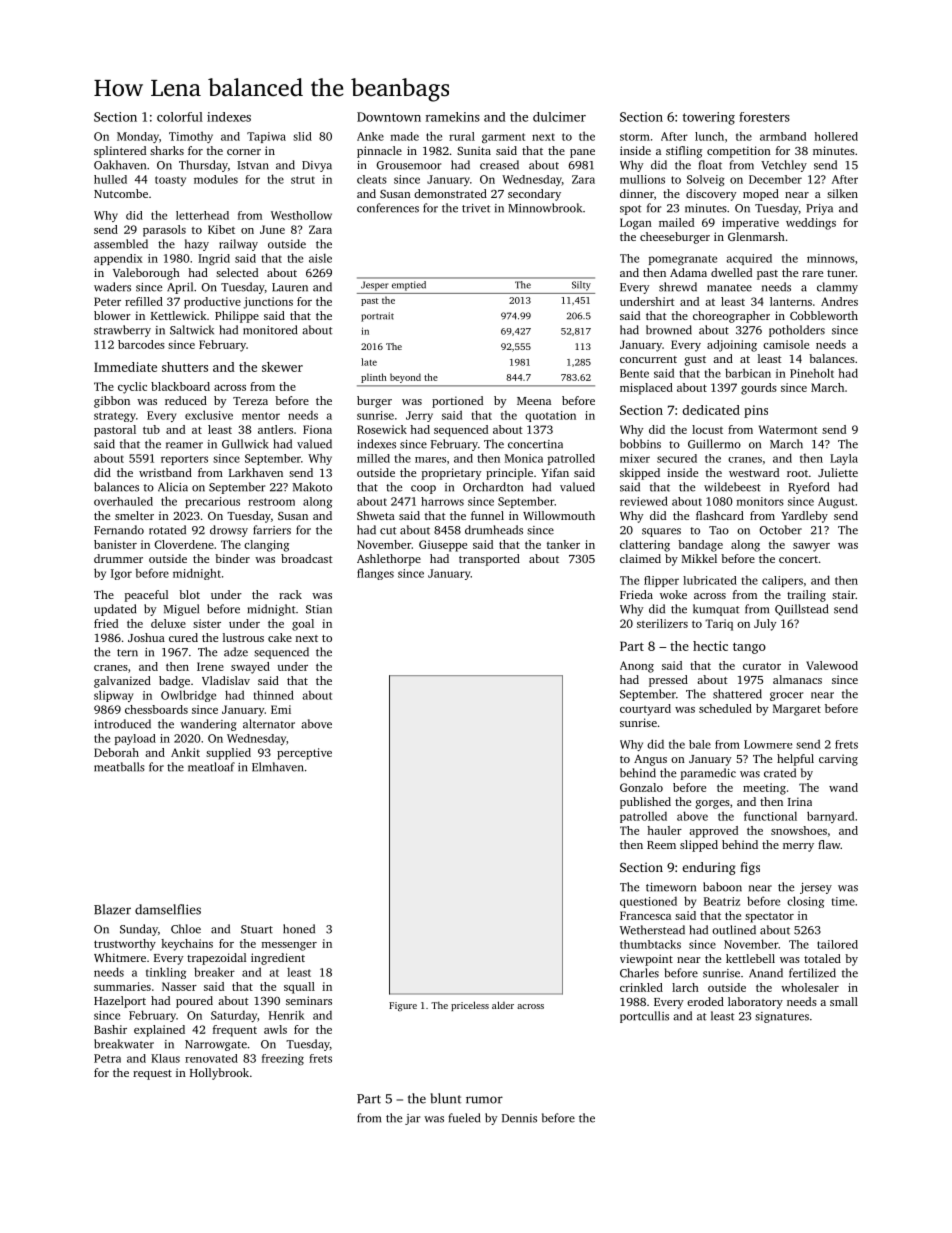 This screenshot has height=1233, width=952. I want to click on hollered, so click(836, 136).
